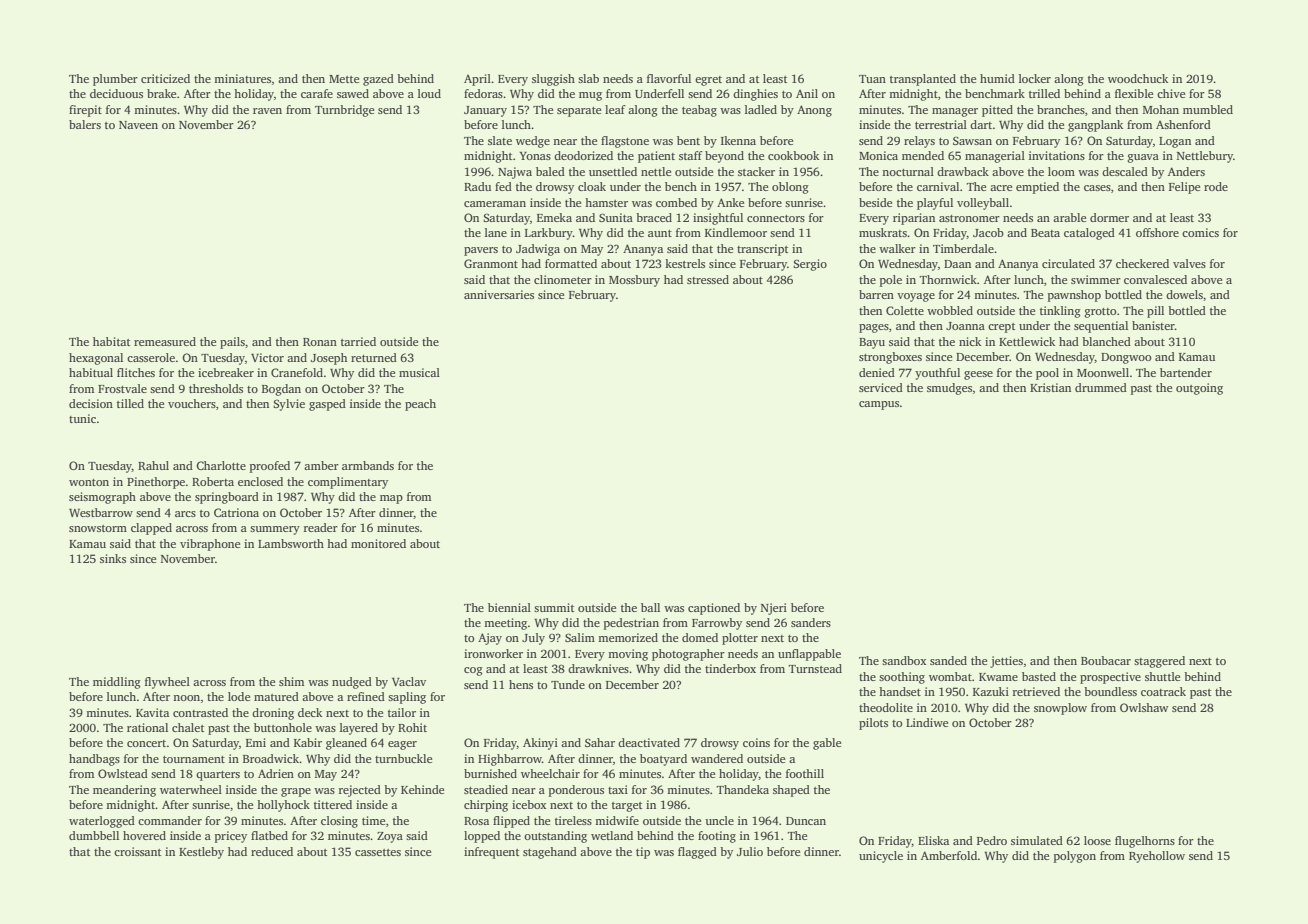 The image size is (1308, 924). What do you see at coordinates (378, 852) in the image?
I see `cassettes` at bounding box center [378, 852].
